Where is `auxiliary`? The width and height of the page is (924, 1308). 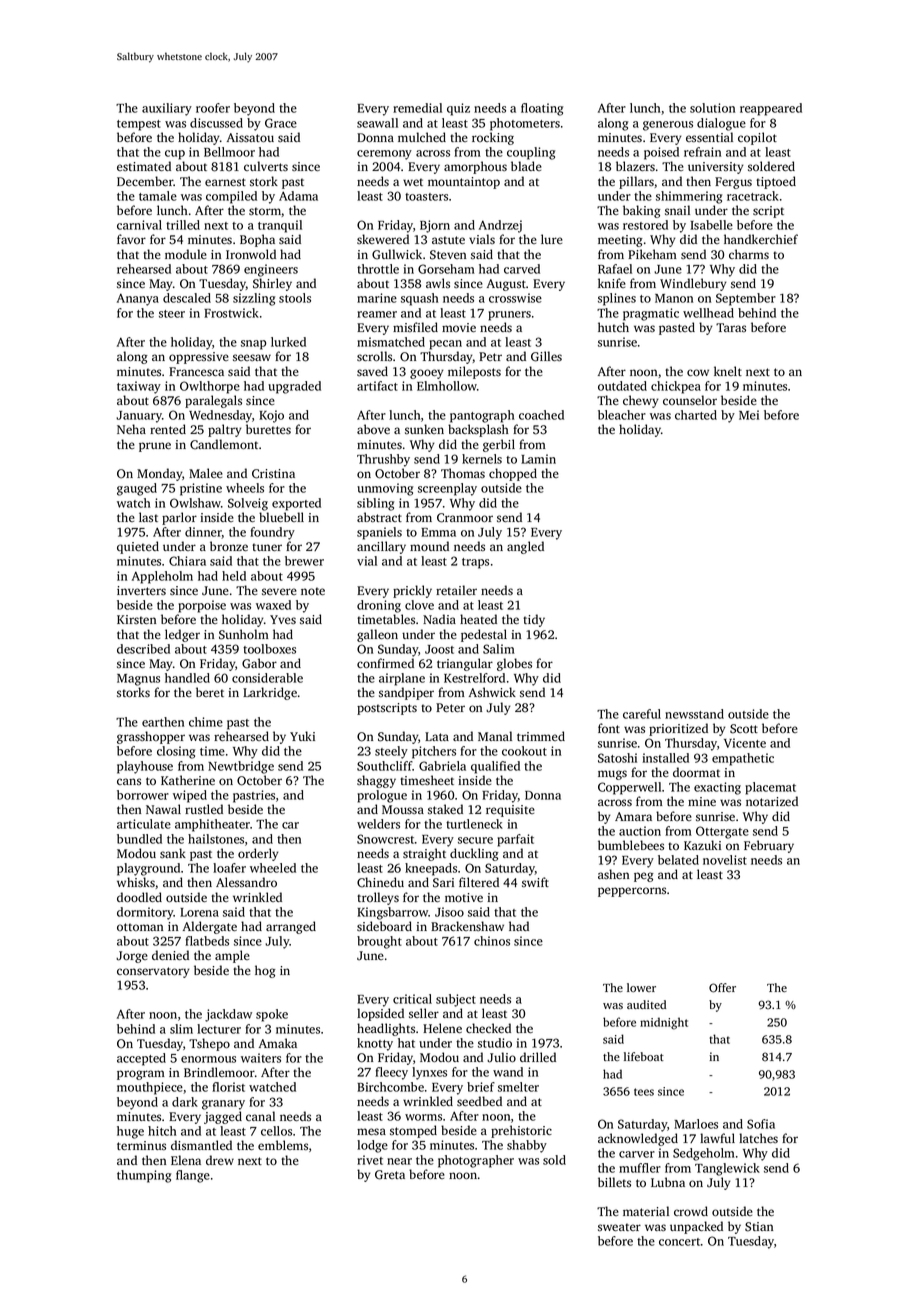 auxiliary is located at coordinates (167, 109).
